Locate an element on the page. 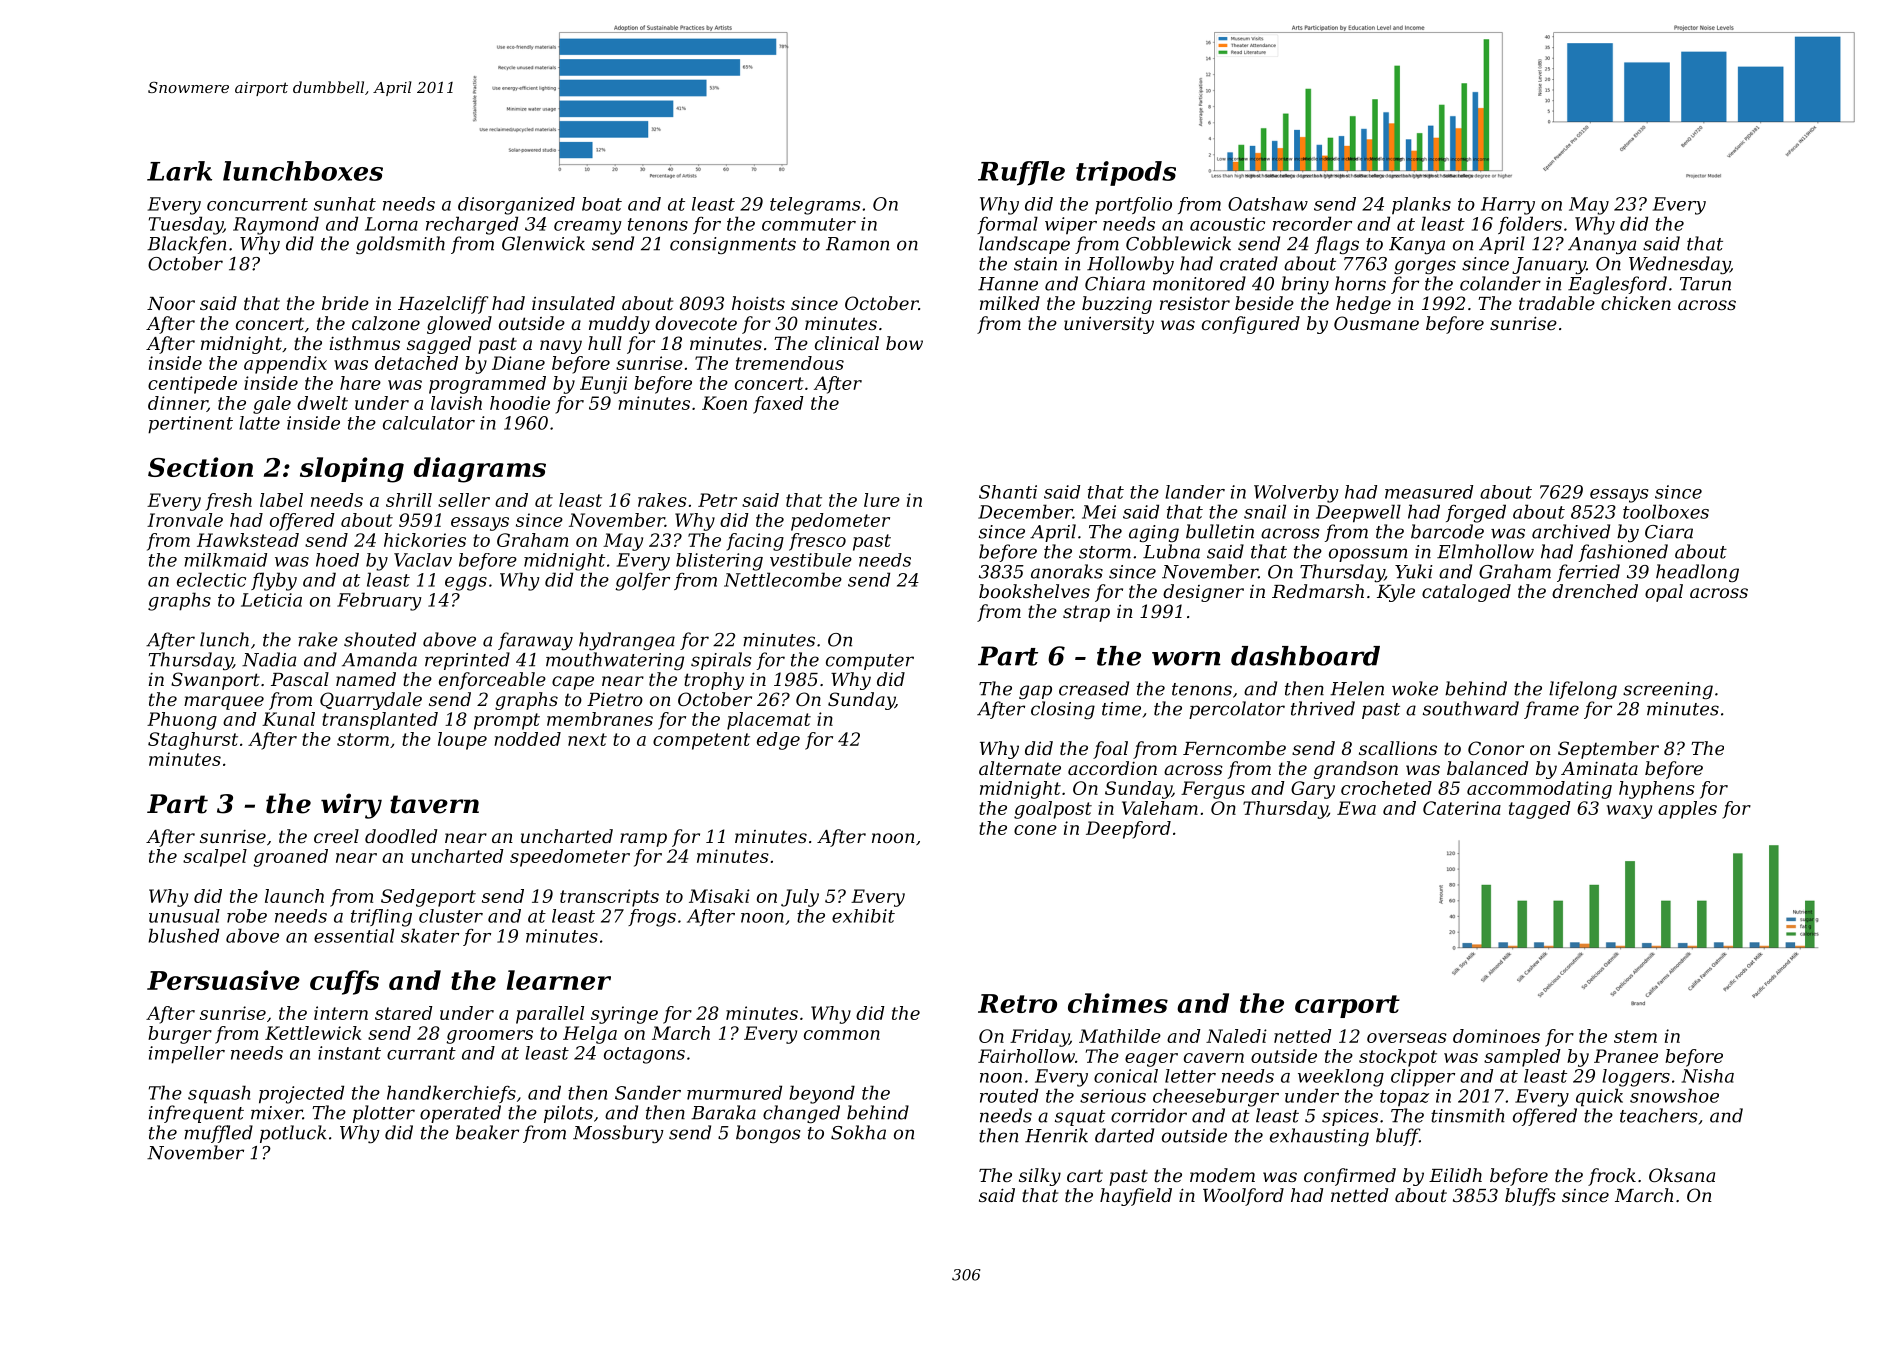 The width and height of the page is (1904, 1347). forged is located at coordinates (1476, 513).
